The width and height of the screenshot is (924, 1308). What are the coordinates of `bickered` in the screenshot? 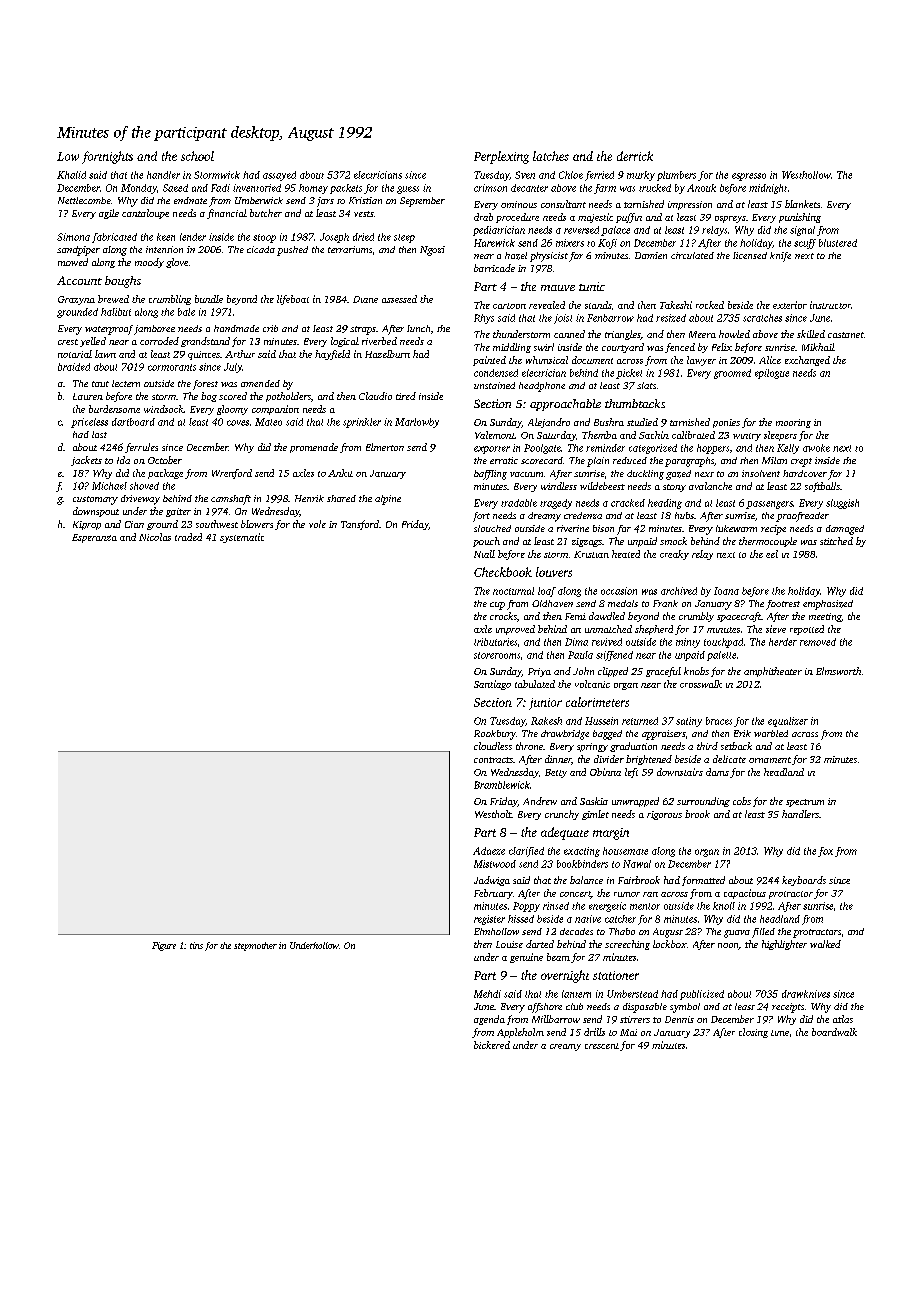 It's located at (492, 1045).
